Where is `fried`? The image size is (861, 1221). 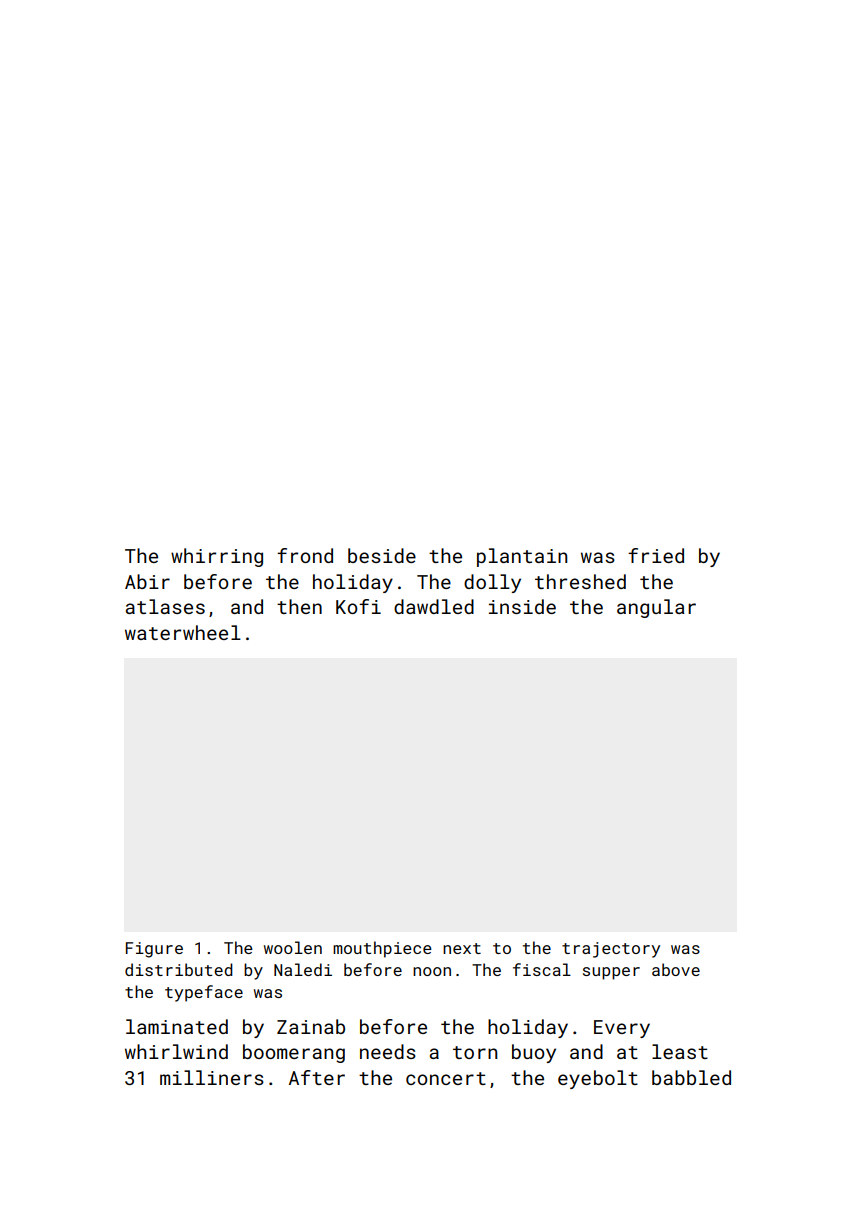
fried is located at coordinates (656, 555).
